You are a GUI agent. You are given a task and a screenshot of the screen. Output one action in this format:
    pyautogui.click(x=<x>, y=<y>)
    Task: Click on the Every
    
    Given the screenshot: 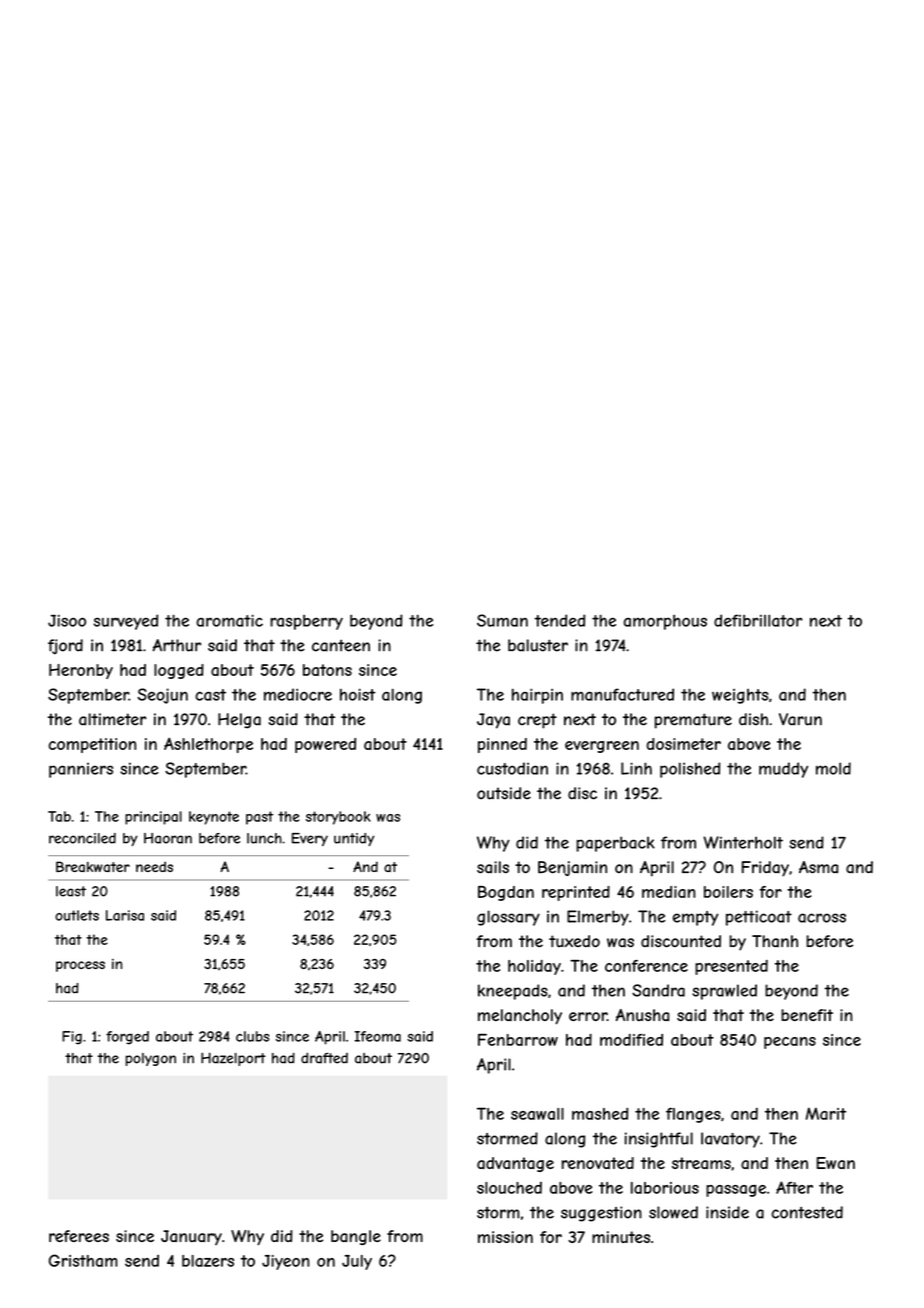 What is the action you would take?
    pyautogui.click(x=310, y=839)
